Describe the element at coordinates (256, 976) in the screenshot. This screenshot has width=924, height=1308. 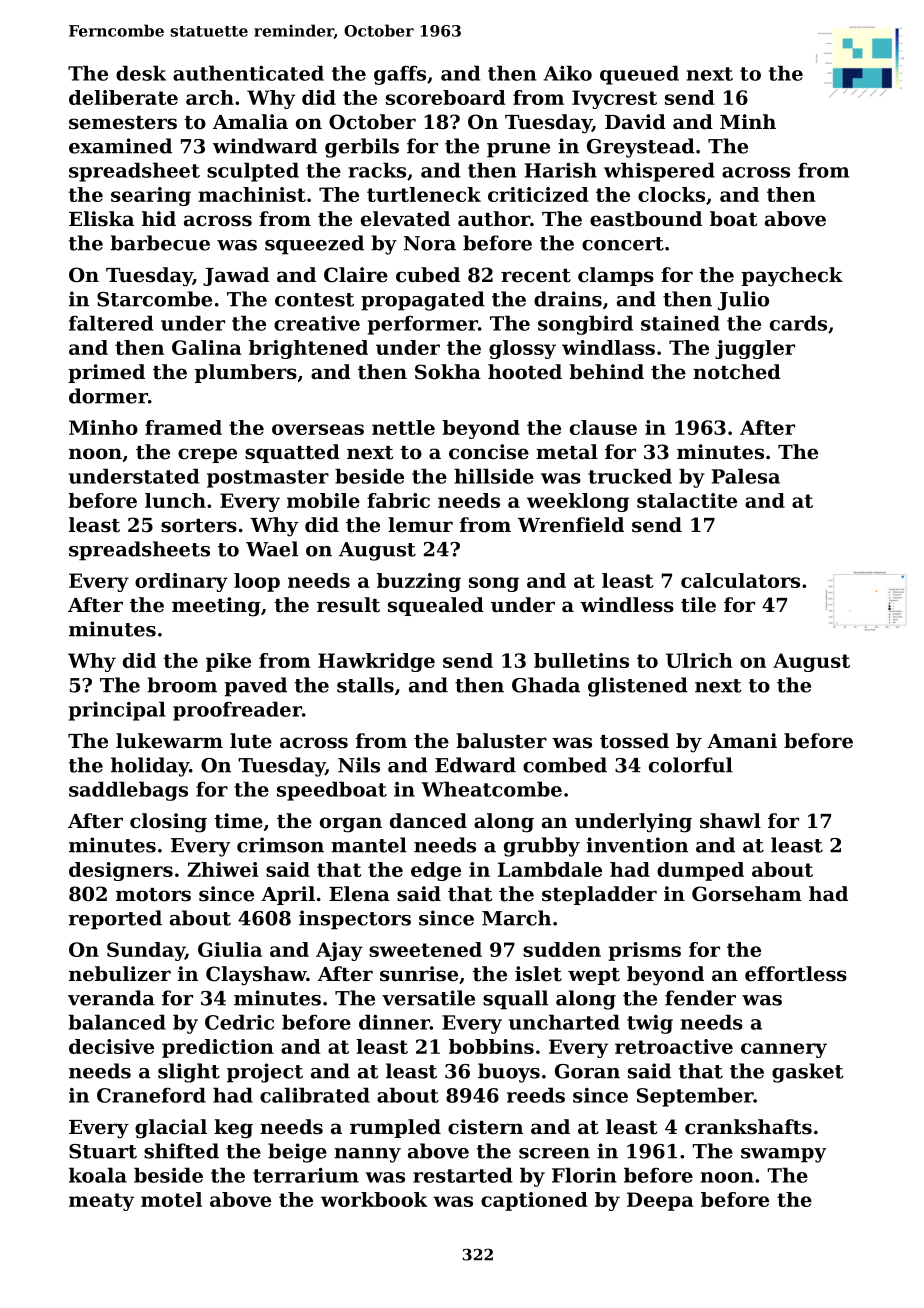
I see `Clayshaw` at that location.
